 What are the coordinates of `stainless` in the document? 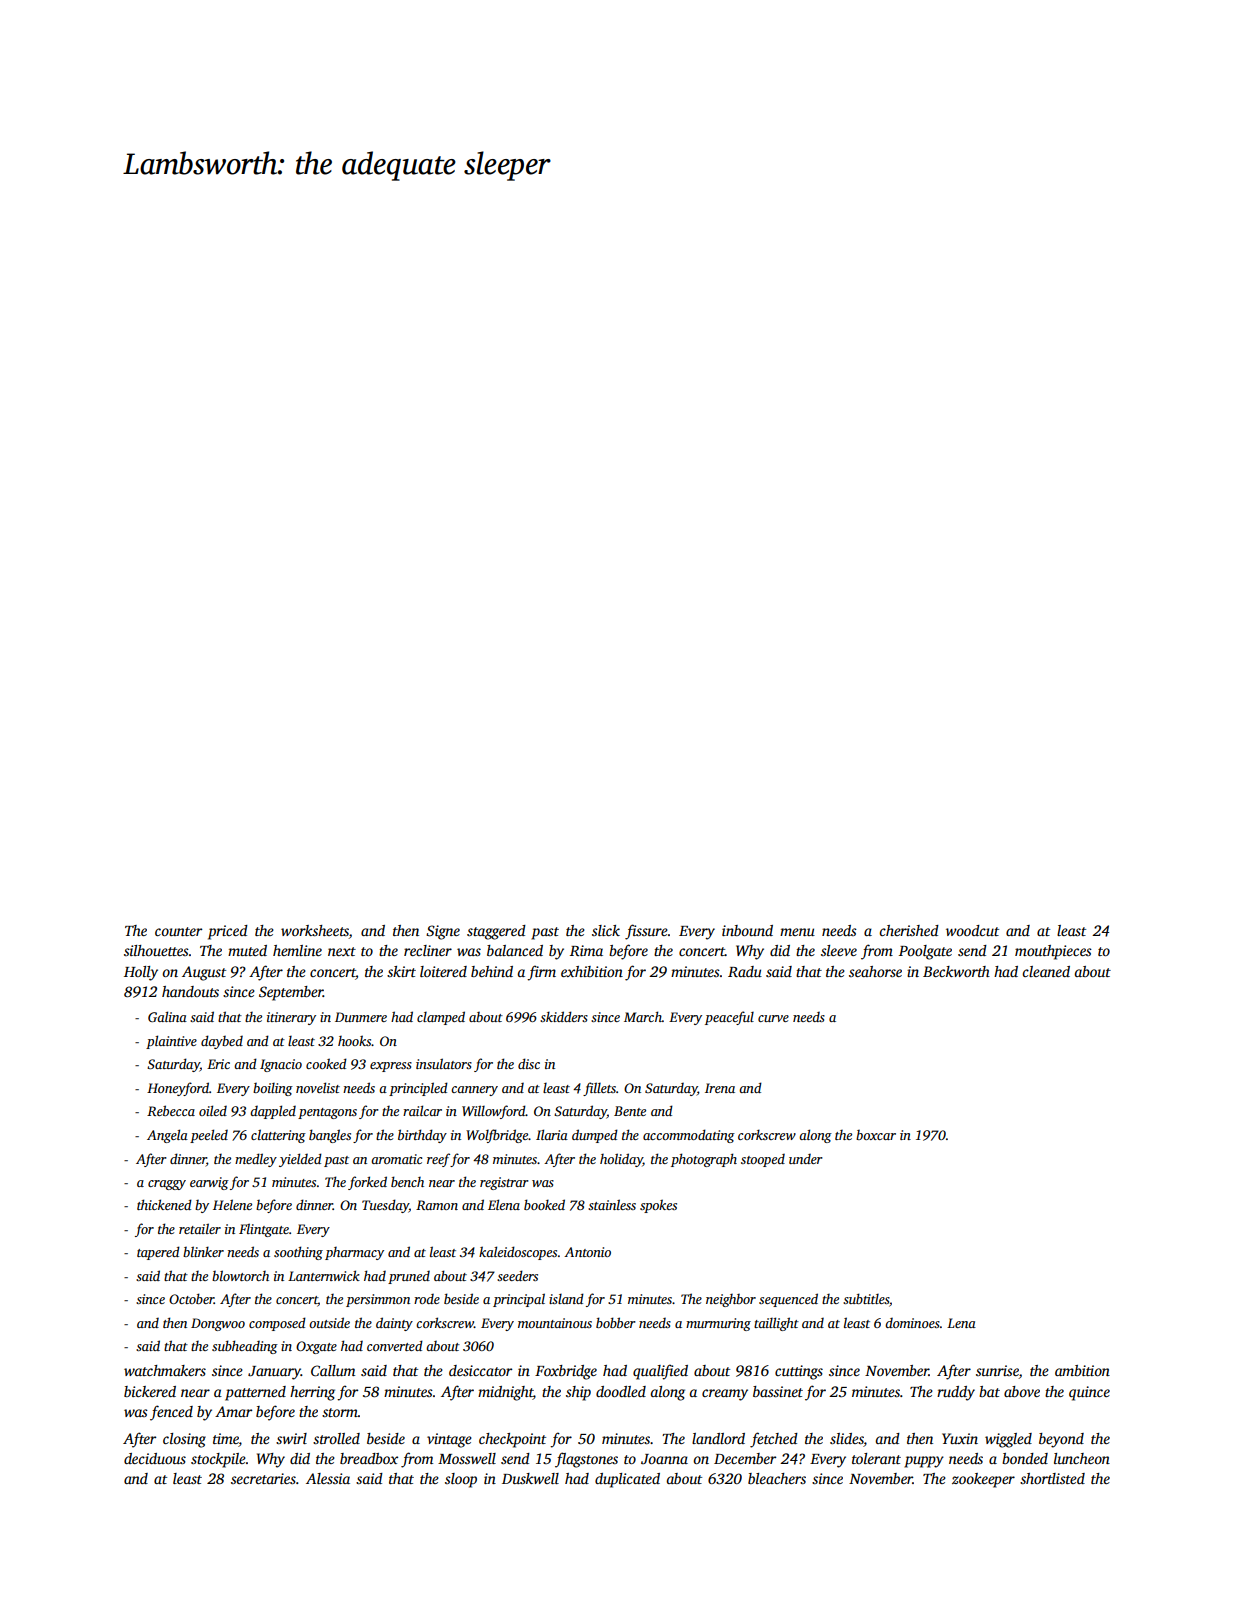 It's located at (612, 1204).
